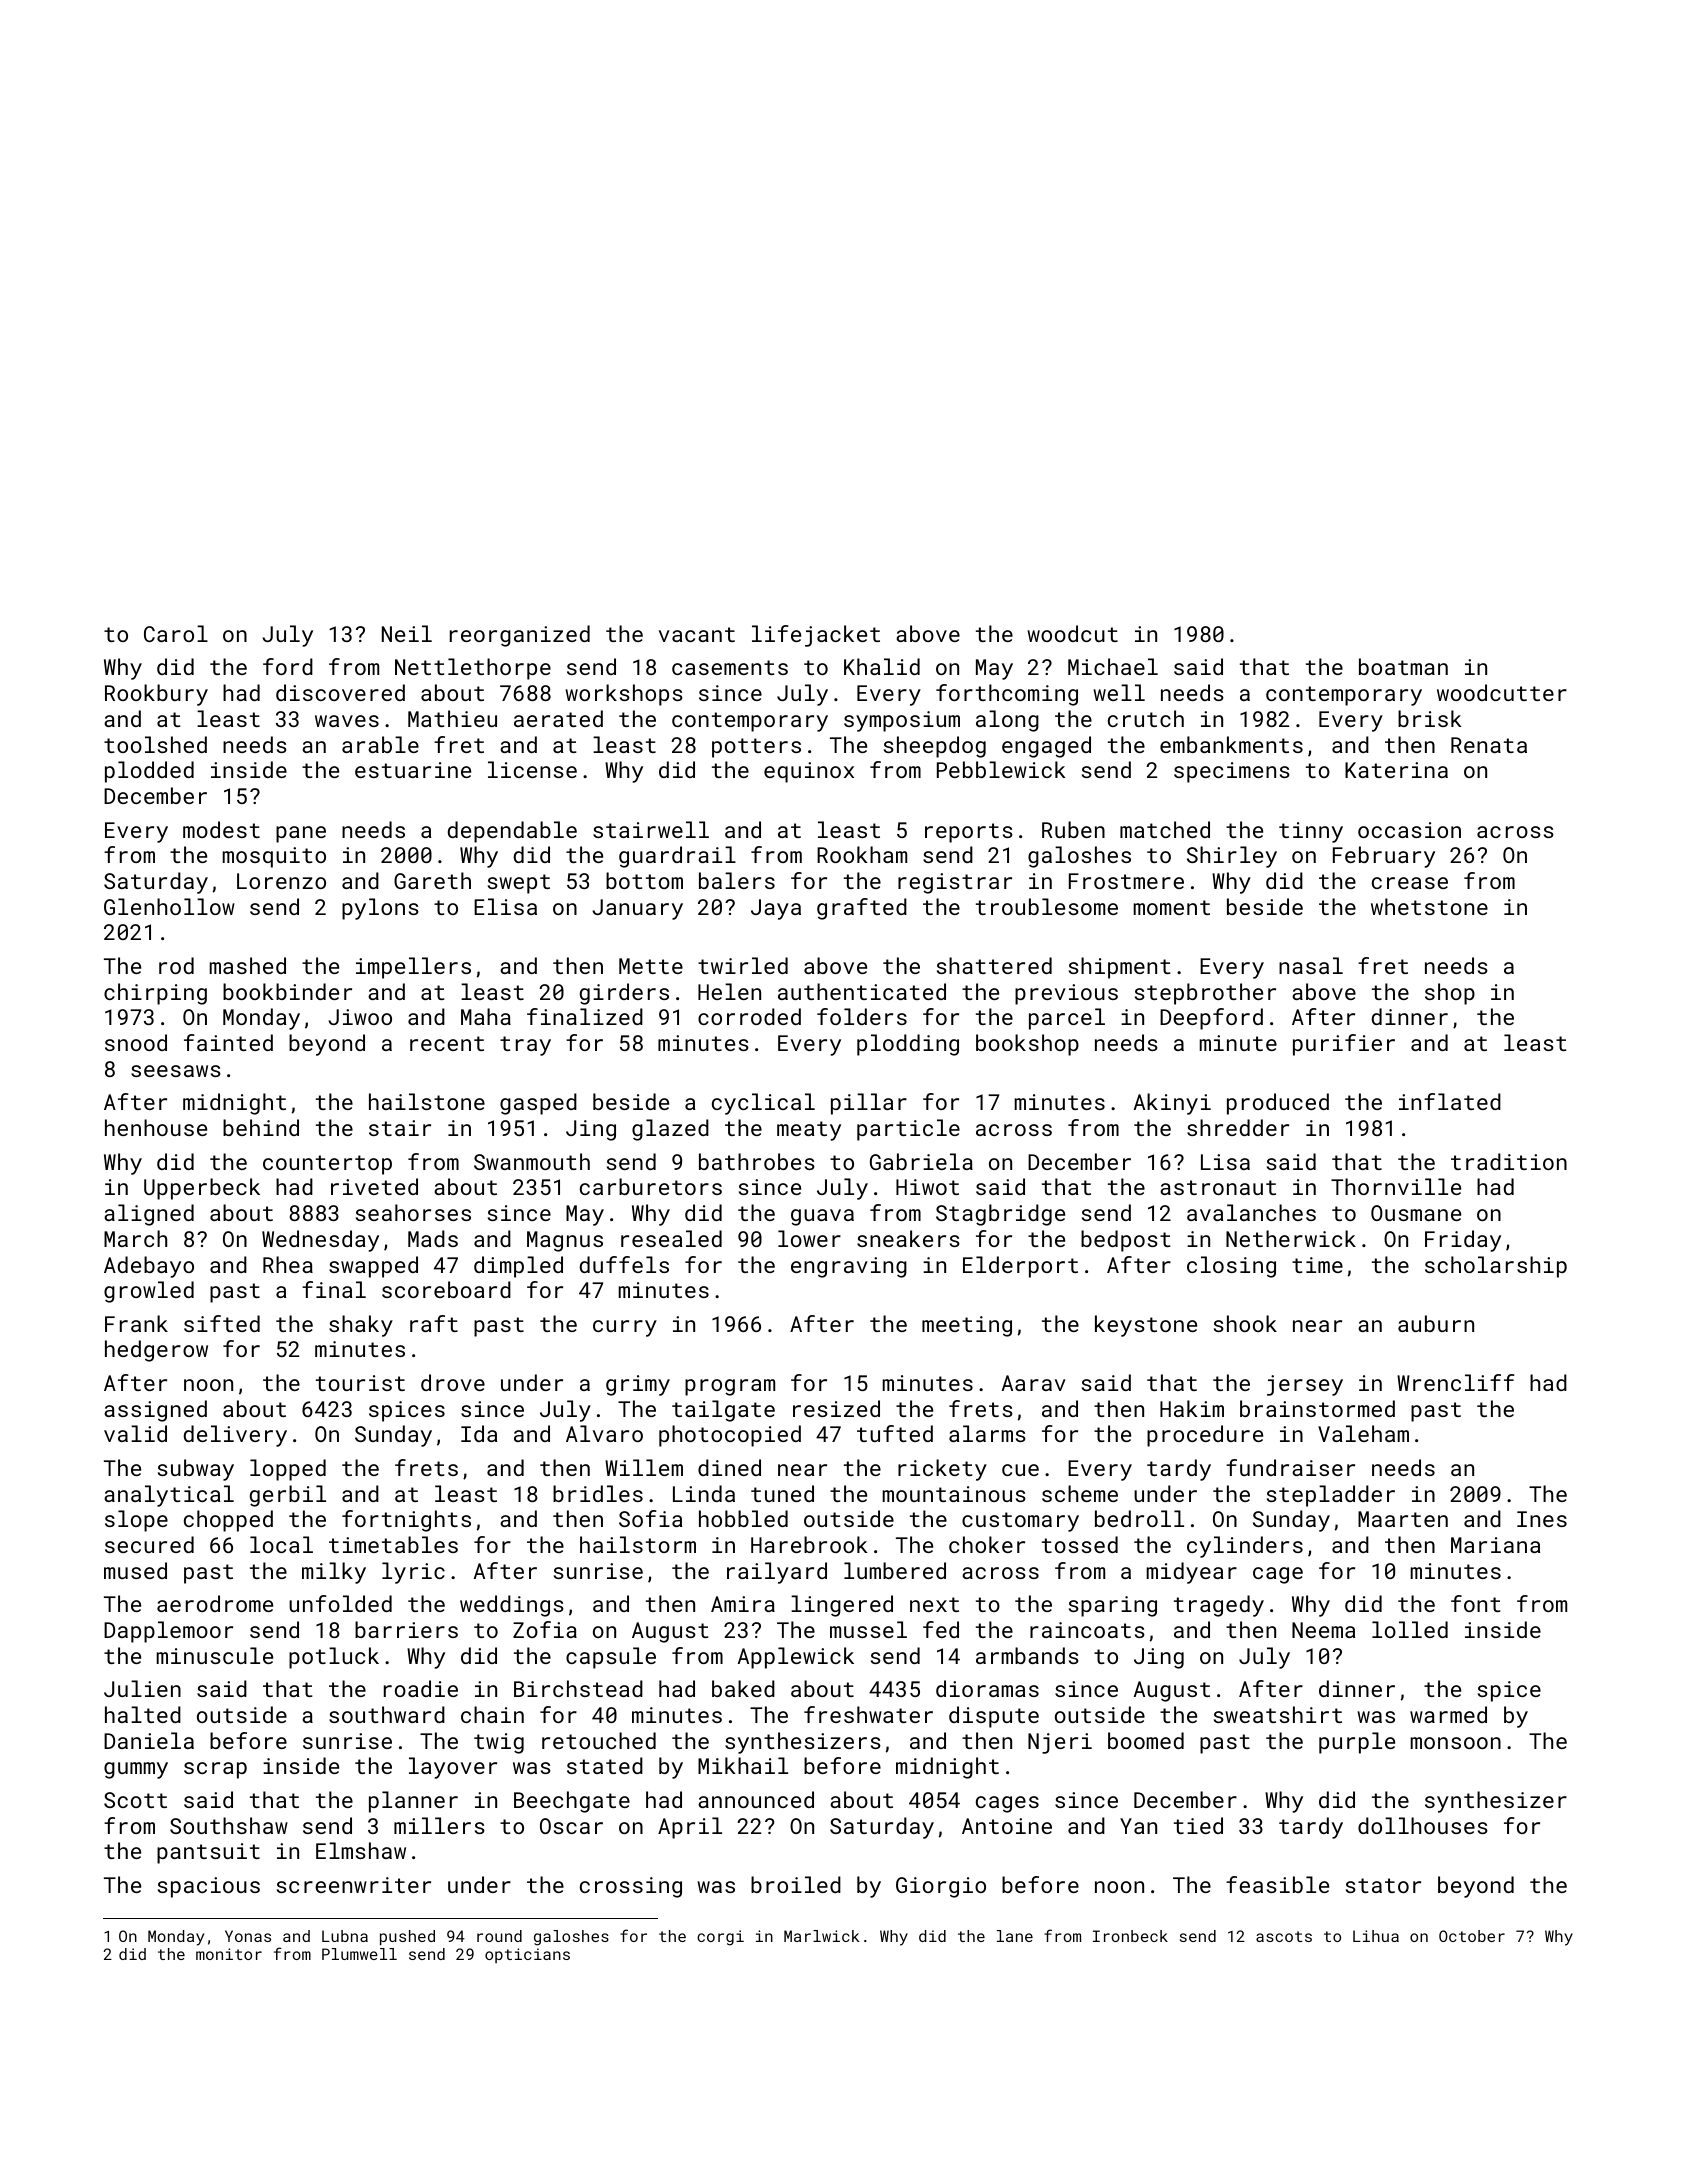 This image has height=2178, width=1683. What do you see at coordinates (135, 1570) in the image?
I see `mused` at bounding box center [135, 1570].
